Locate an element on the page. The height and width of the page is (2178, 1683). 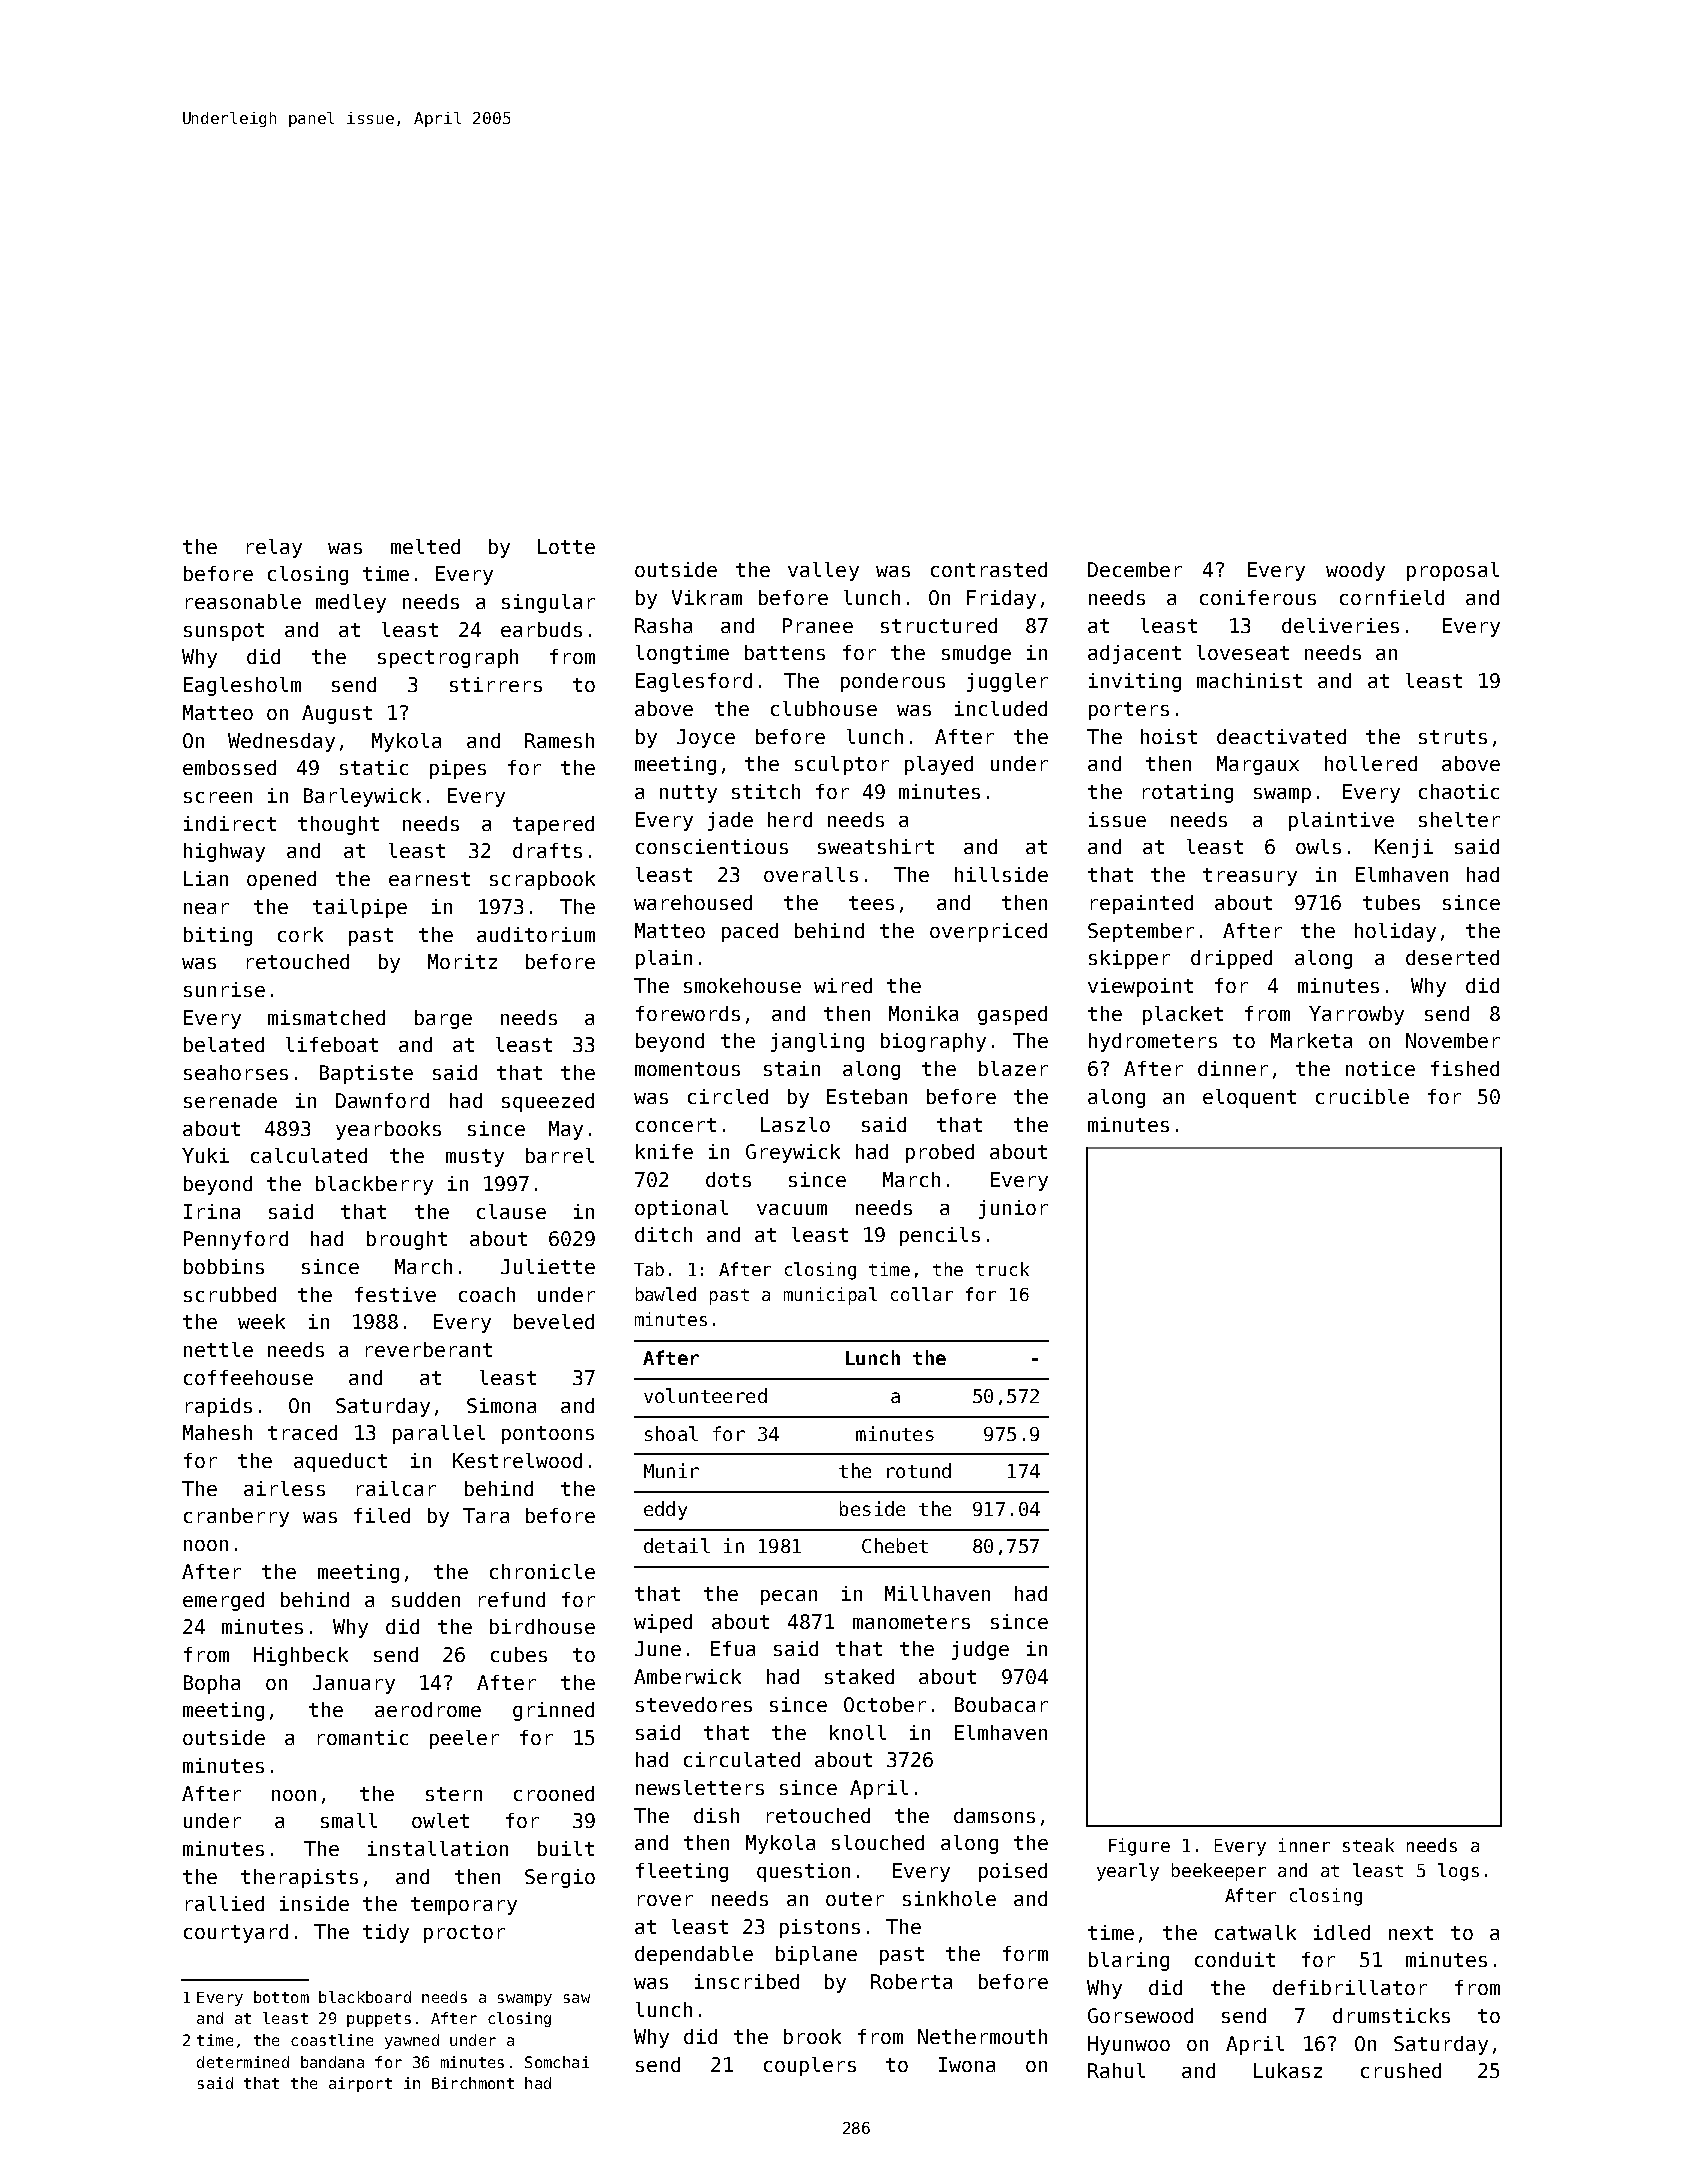
Yuki is located at coordinates (205, 1155).
